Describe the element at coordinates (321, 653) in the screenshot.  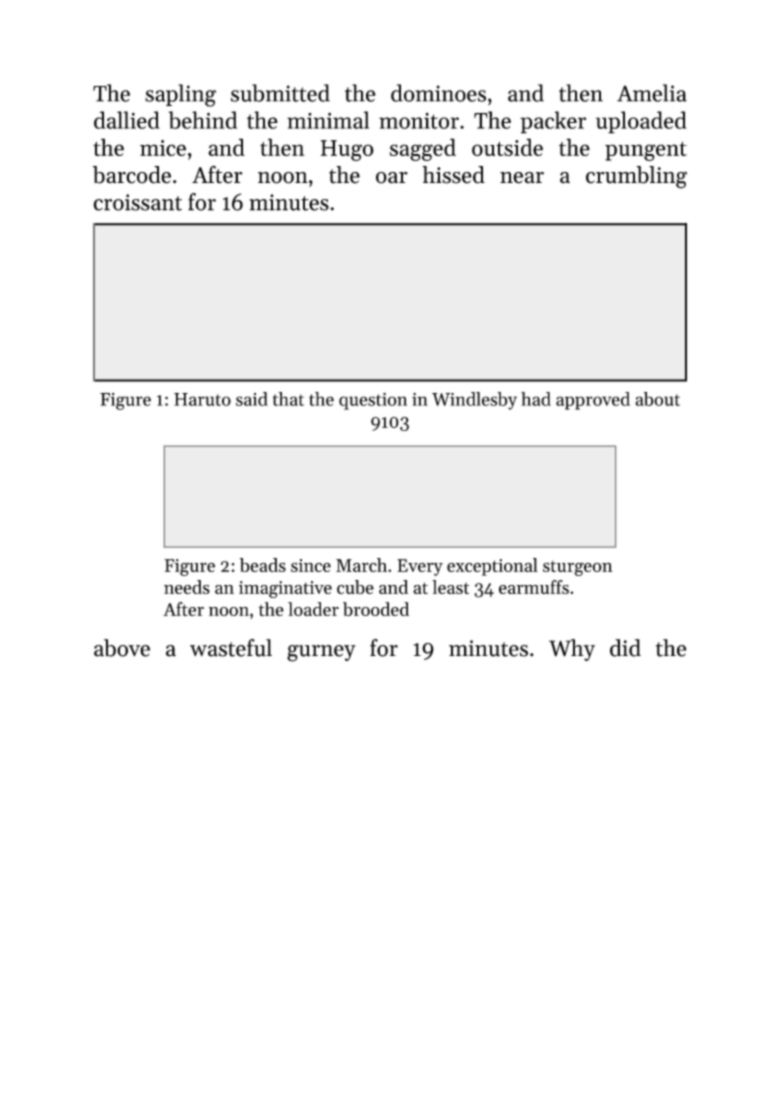
I see `gurney` at that location.
